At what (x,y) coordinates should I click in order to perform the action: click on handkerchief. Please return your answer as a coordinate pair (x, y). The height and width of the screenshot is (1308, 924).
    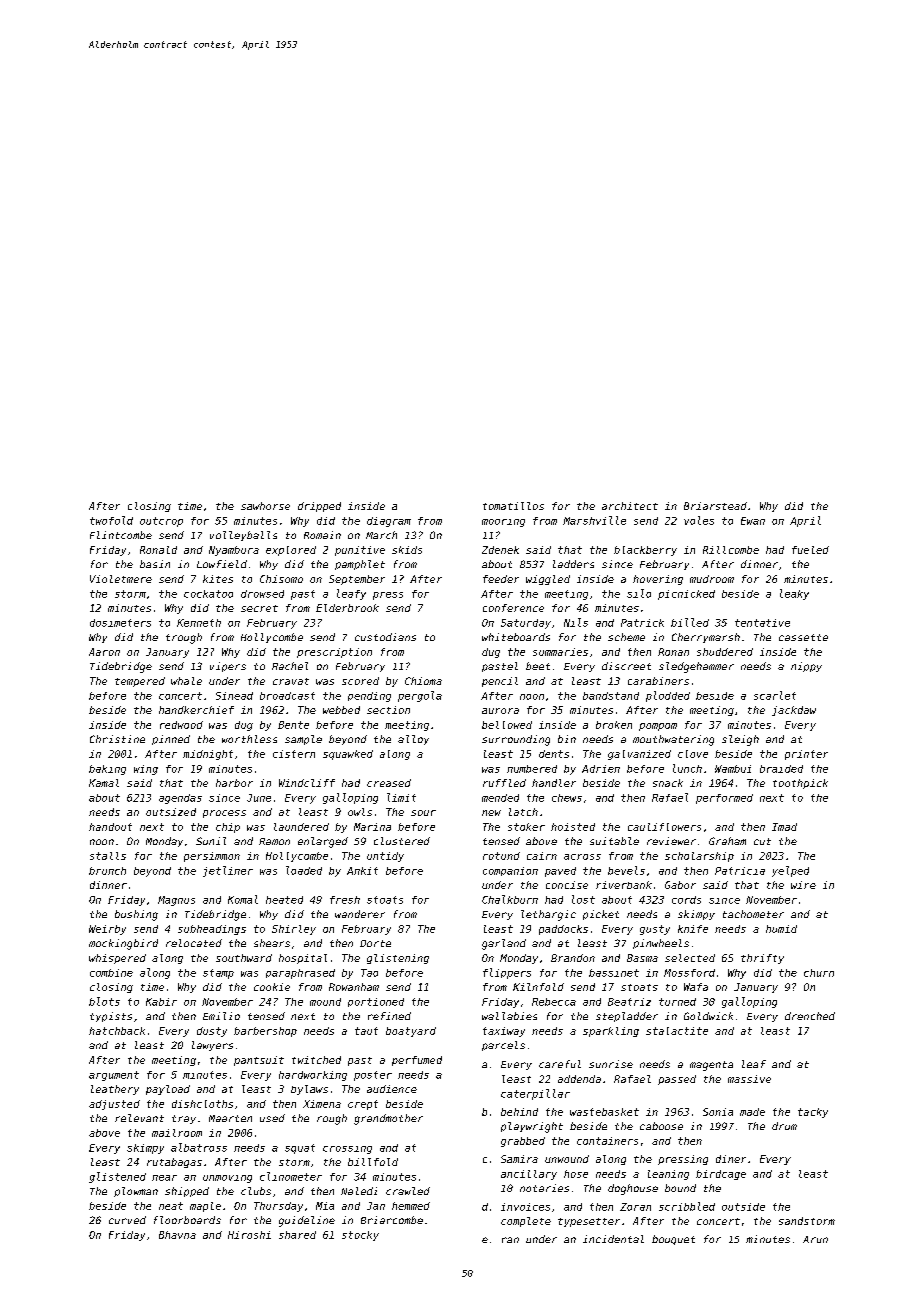
    Looking at the image, I should click on (196, 710).
